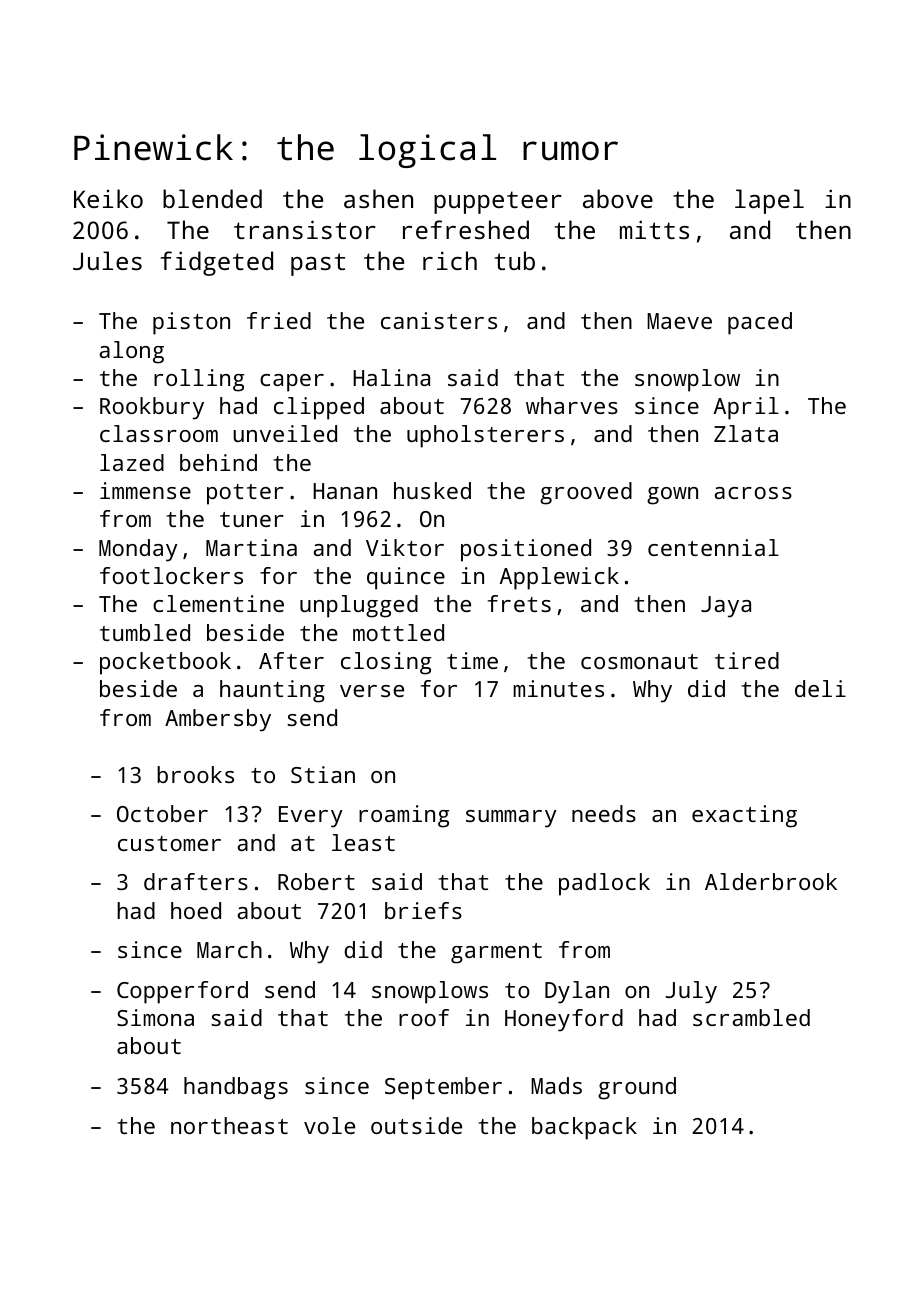 This screenshot has width=924, height=1311. I want to click on exacting, so click(744, 816).
